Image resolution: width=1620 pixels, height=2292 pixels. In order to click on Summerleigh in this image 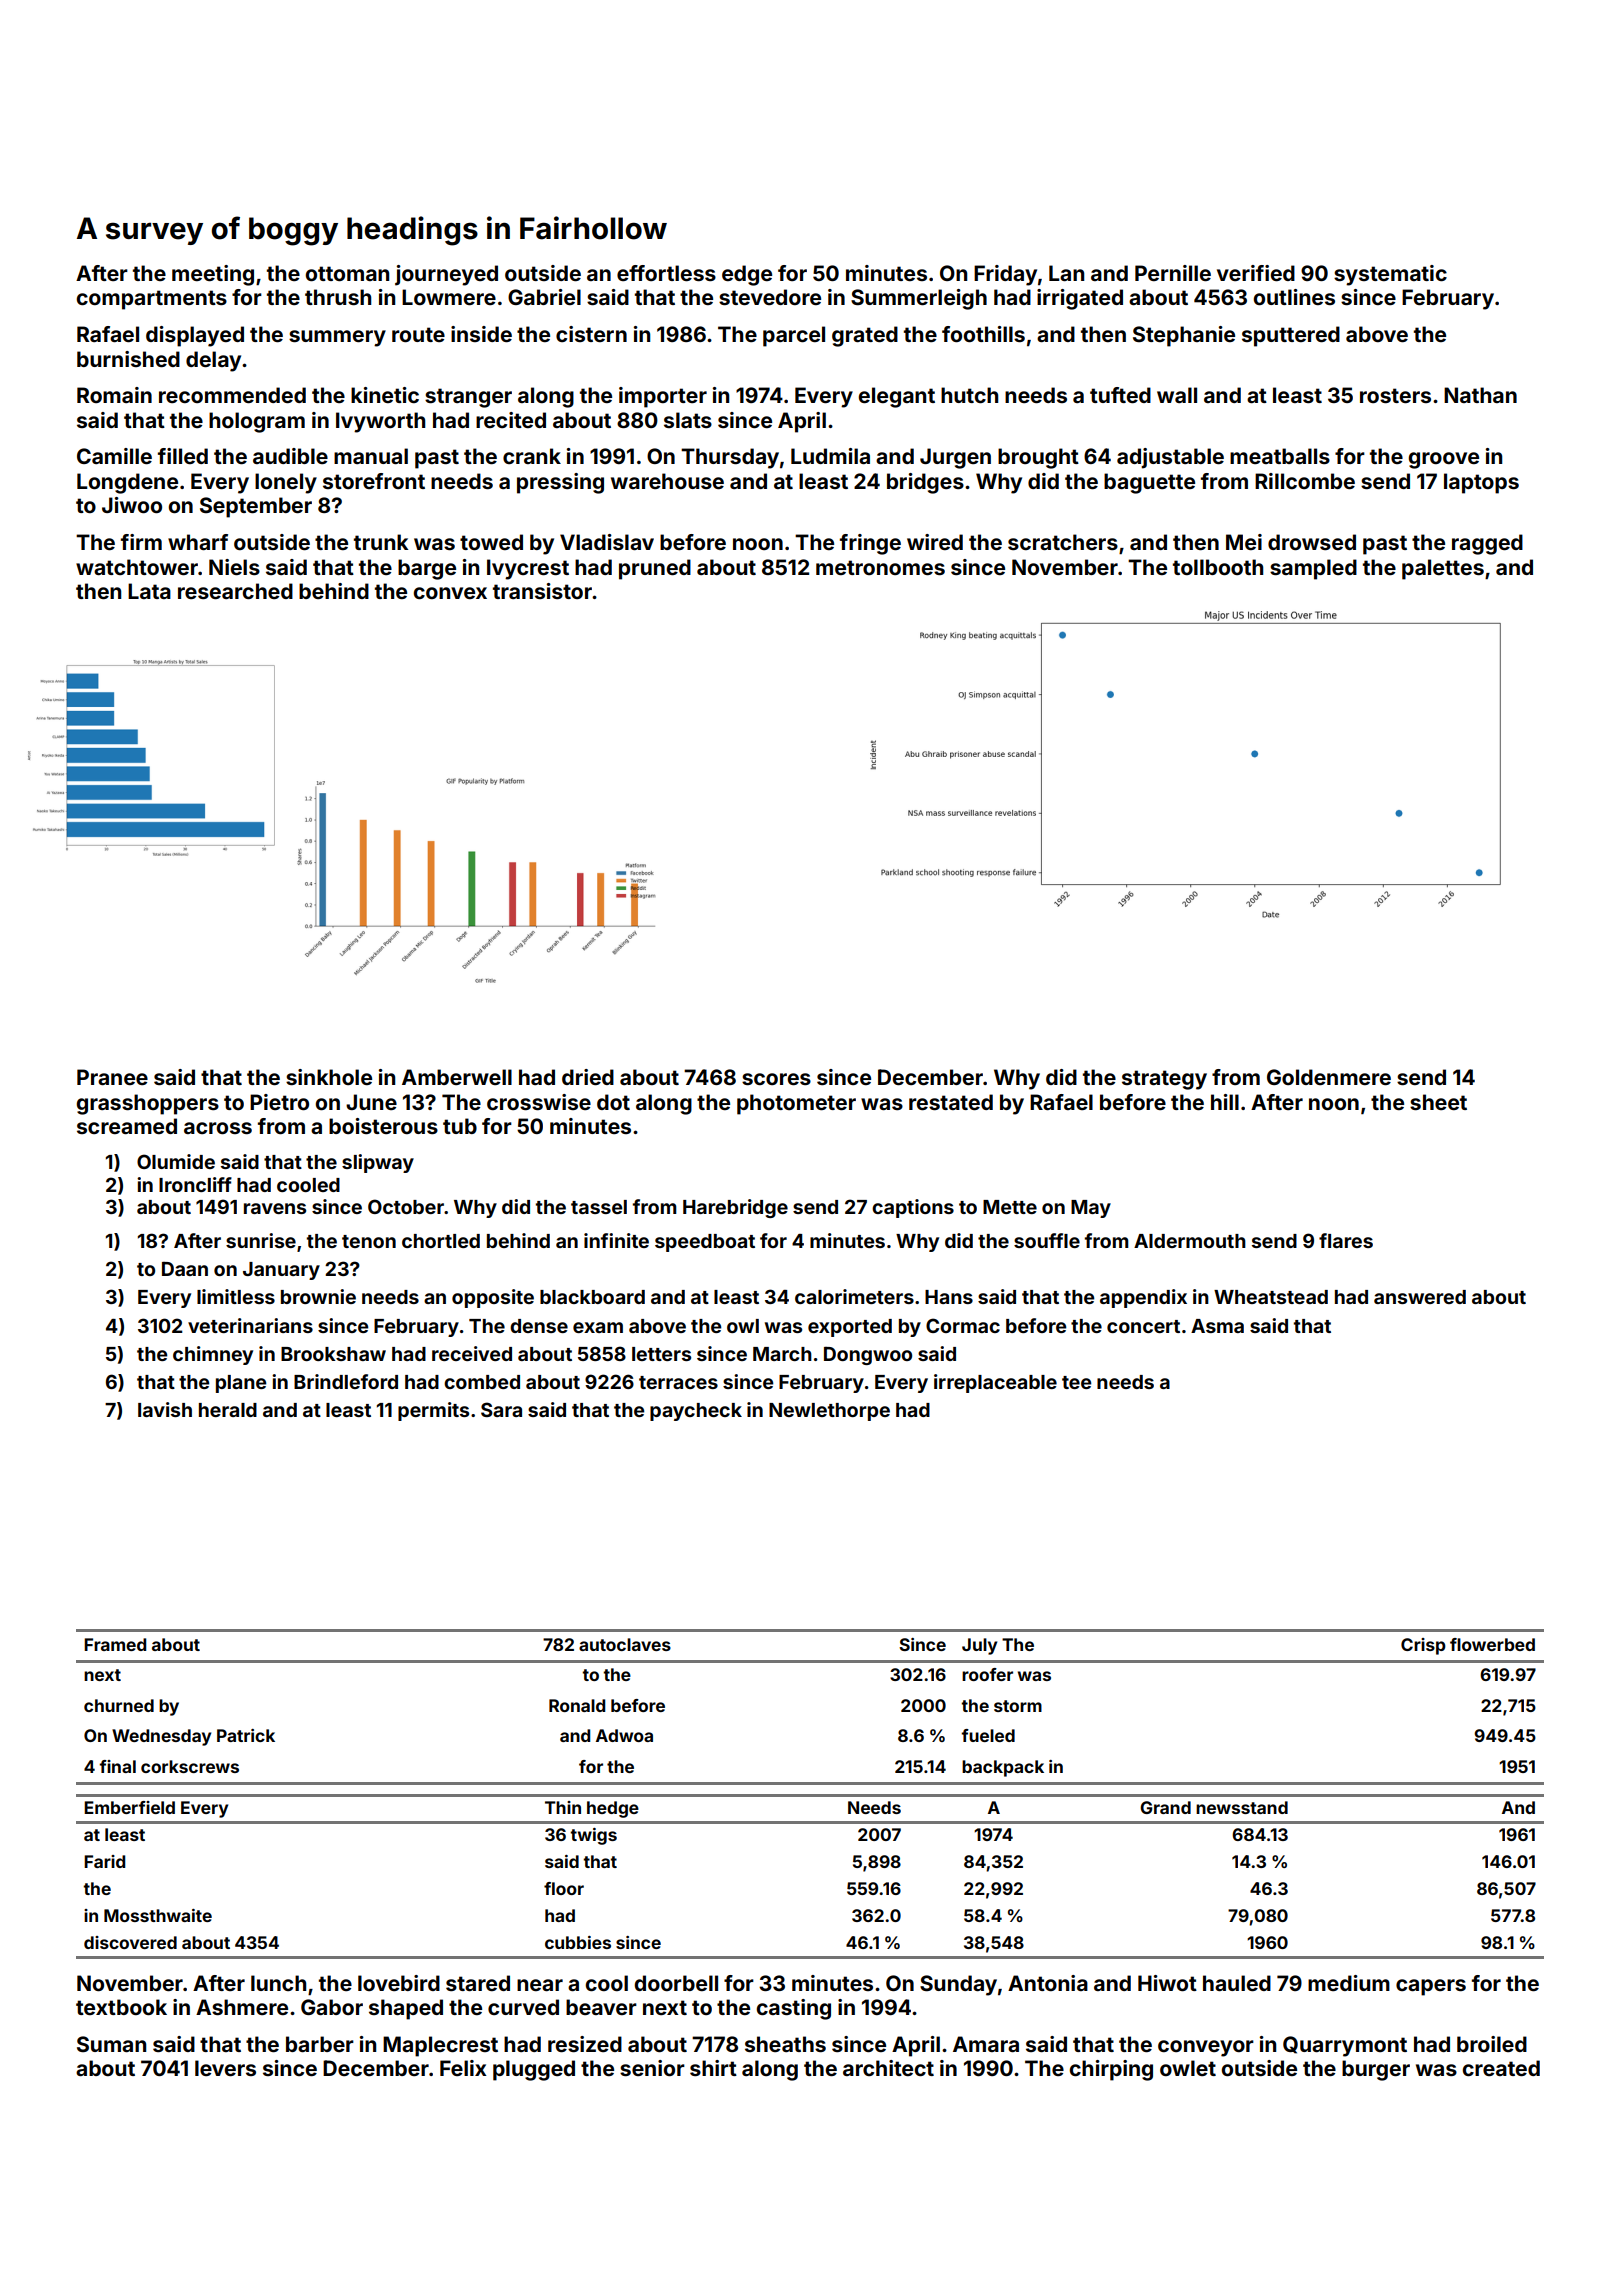, I will do `click(919, 299)`.
